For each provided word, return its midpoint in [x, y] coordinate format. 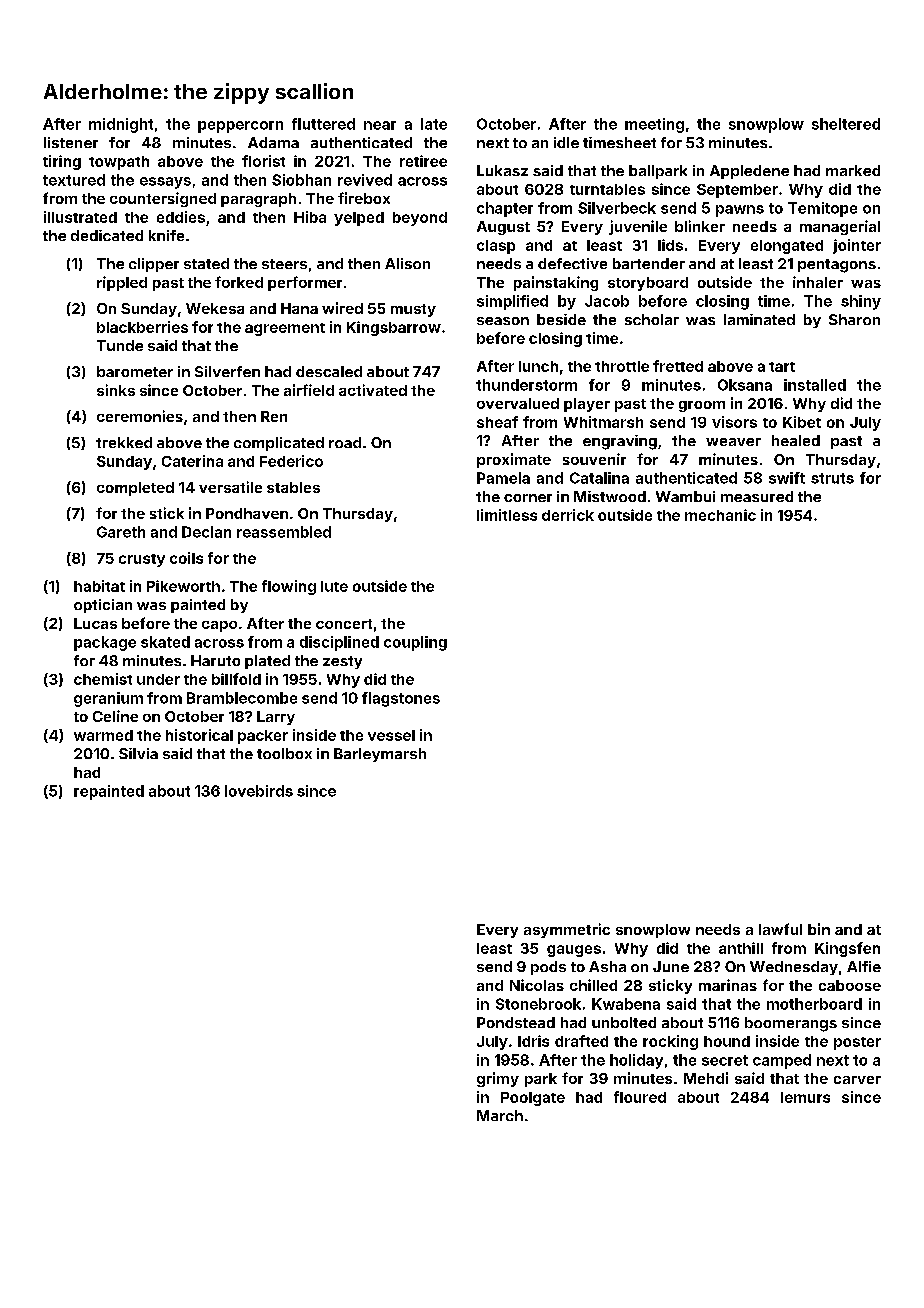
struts [832, 478]
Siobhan [301, 180]
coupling [415, 643]
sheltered [846, 124]
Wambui [685, 496]
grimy [498, 1079]
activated [373, 390]
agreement [285, 329]
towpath [119, 163]
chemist [103, 679]
